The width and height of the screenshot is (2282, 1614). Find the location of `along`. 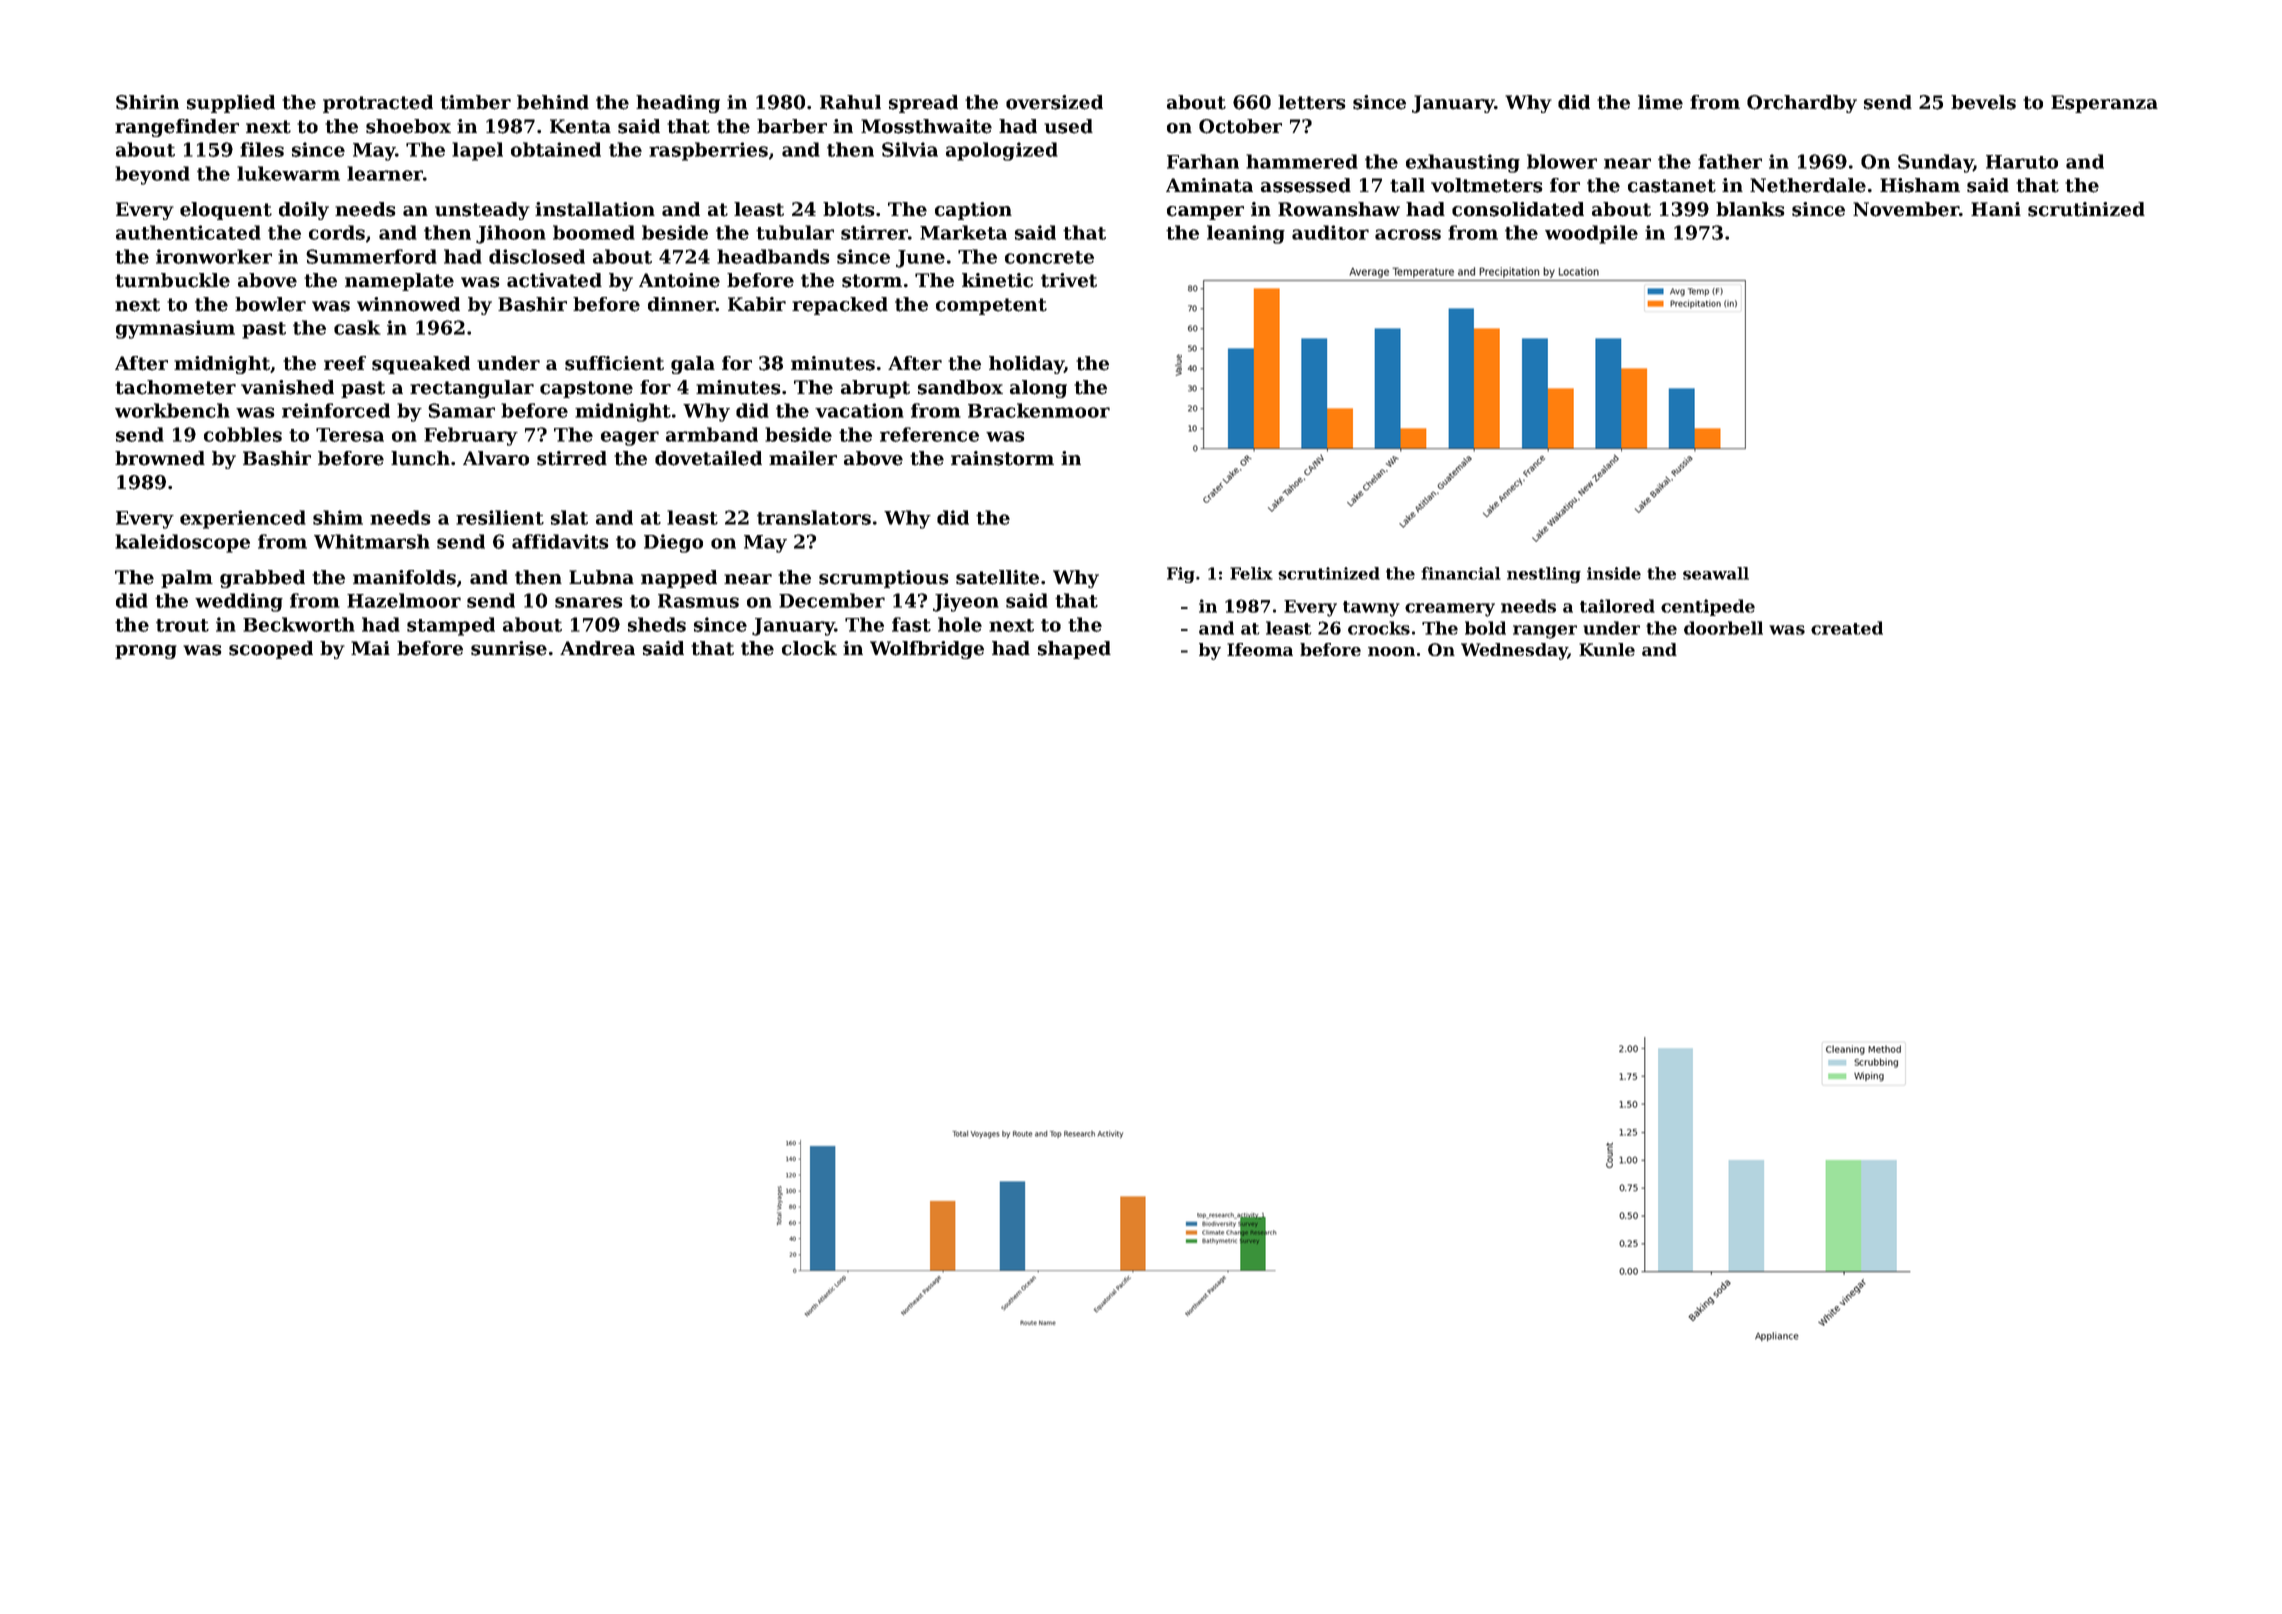

along is located at coordinates (1038, 389).
